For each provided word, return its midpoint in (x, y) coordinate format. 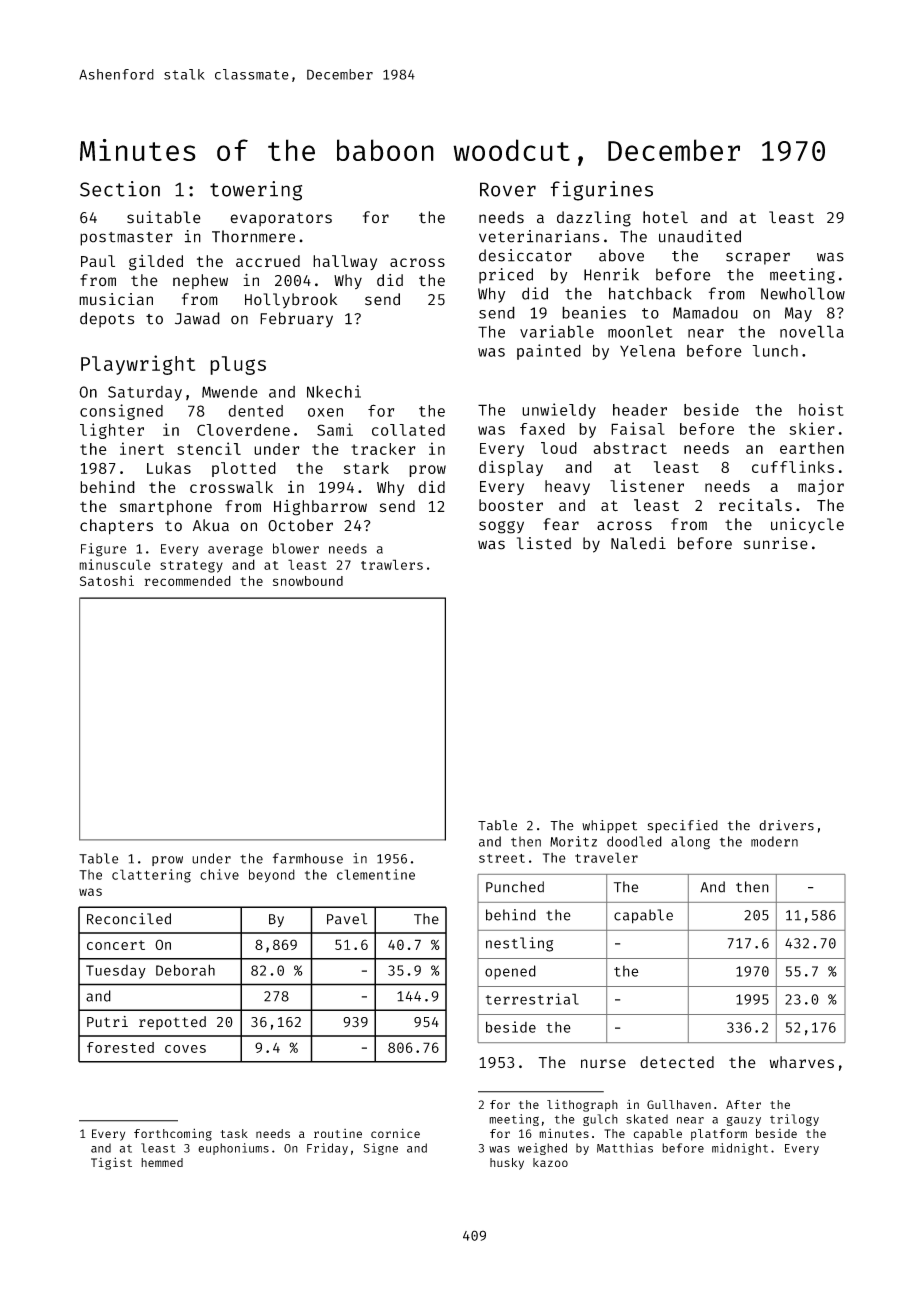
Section (120, 189)
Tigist (111, 1163)
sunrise (776, 543)
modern (774, 841)
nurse (603, 1063)
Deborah (185, 970)
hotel (665, 217)
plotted (244, 469)
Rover (508, 189)
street (502, 858)
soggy (501, 527)
